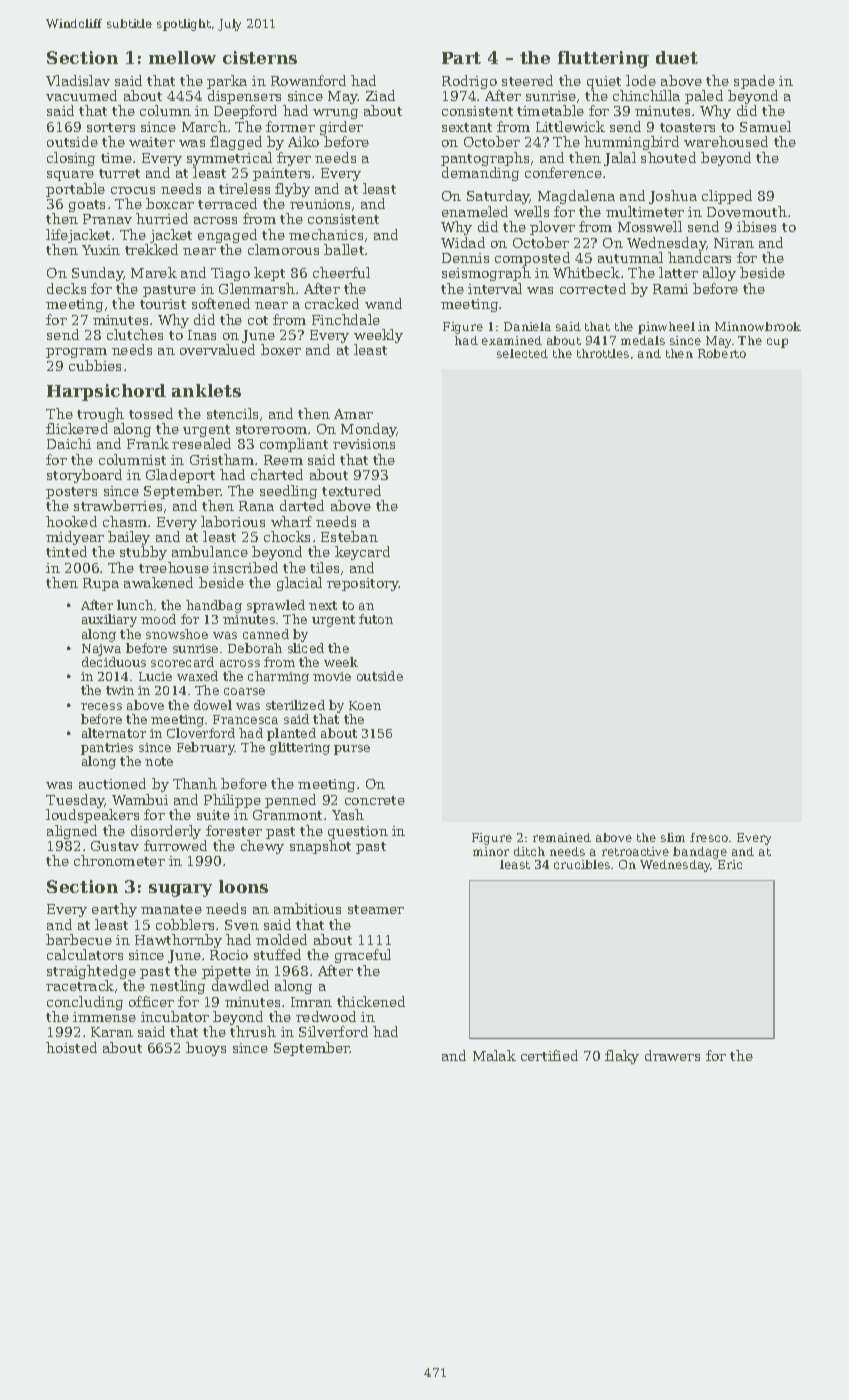 The height and width of the screenshot is (1400, 849). I want to click on futon, so click(376, 619).
